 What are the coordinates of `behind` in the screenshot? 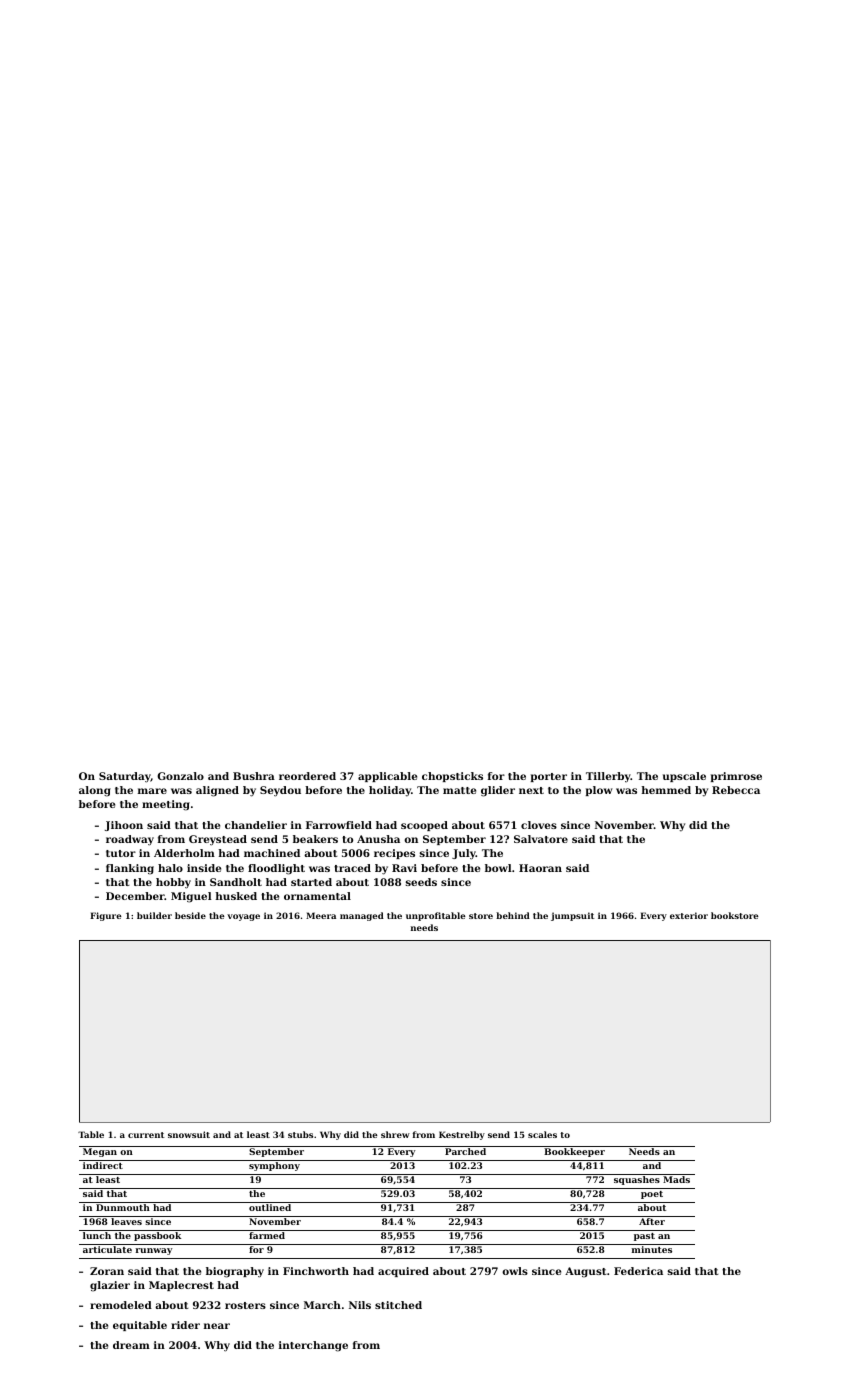 It's located at (513, 915).
